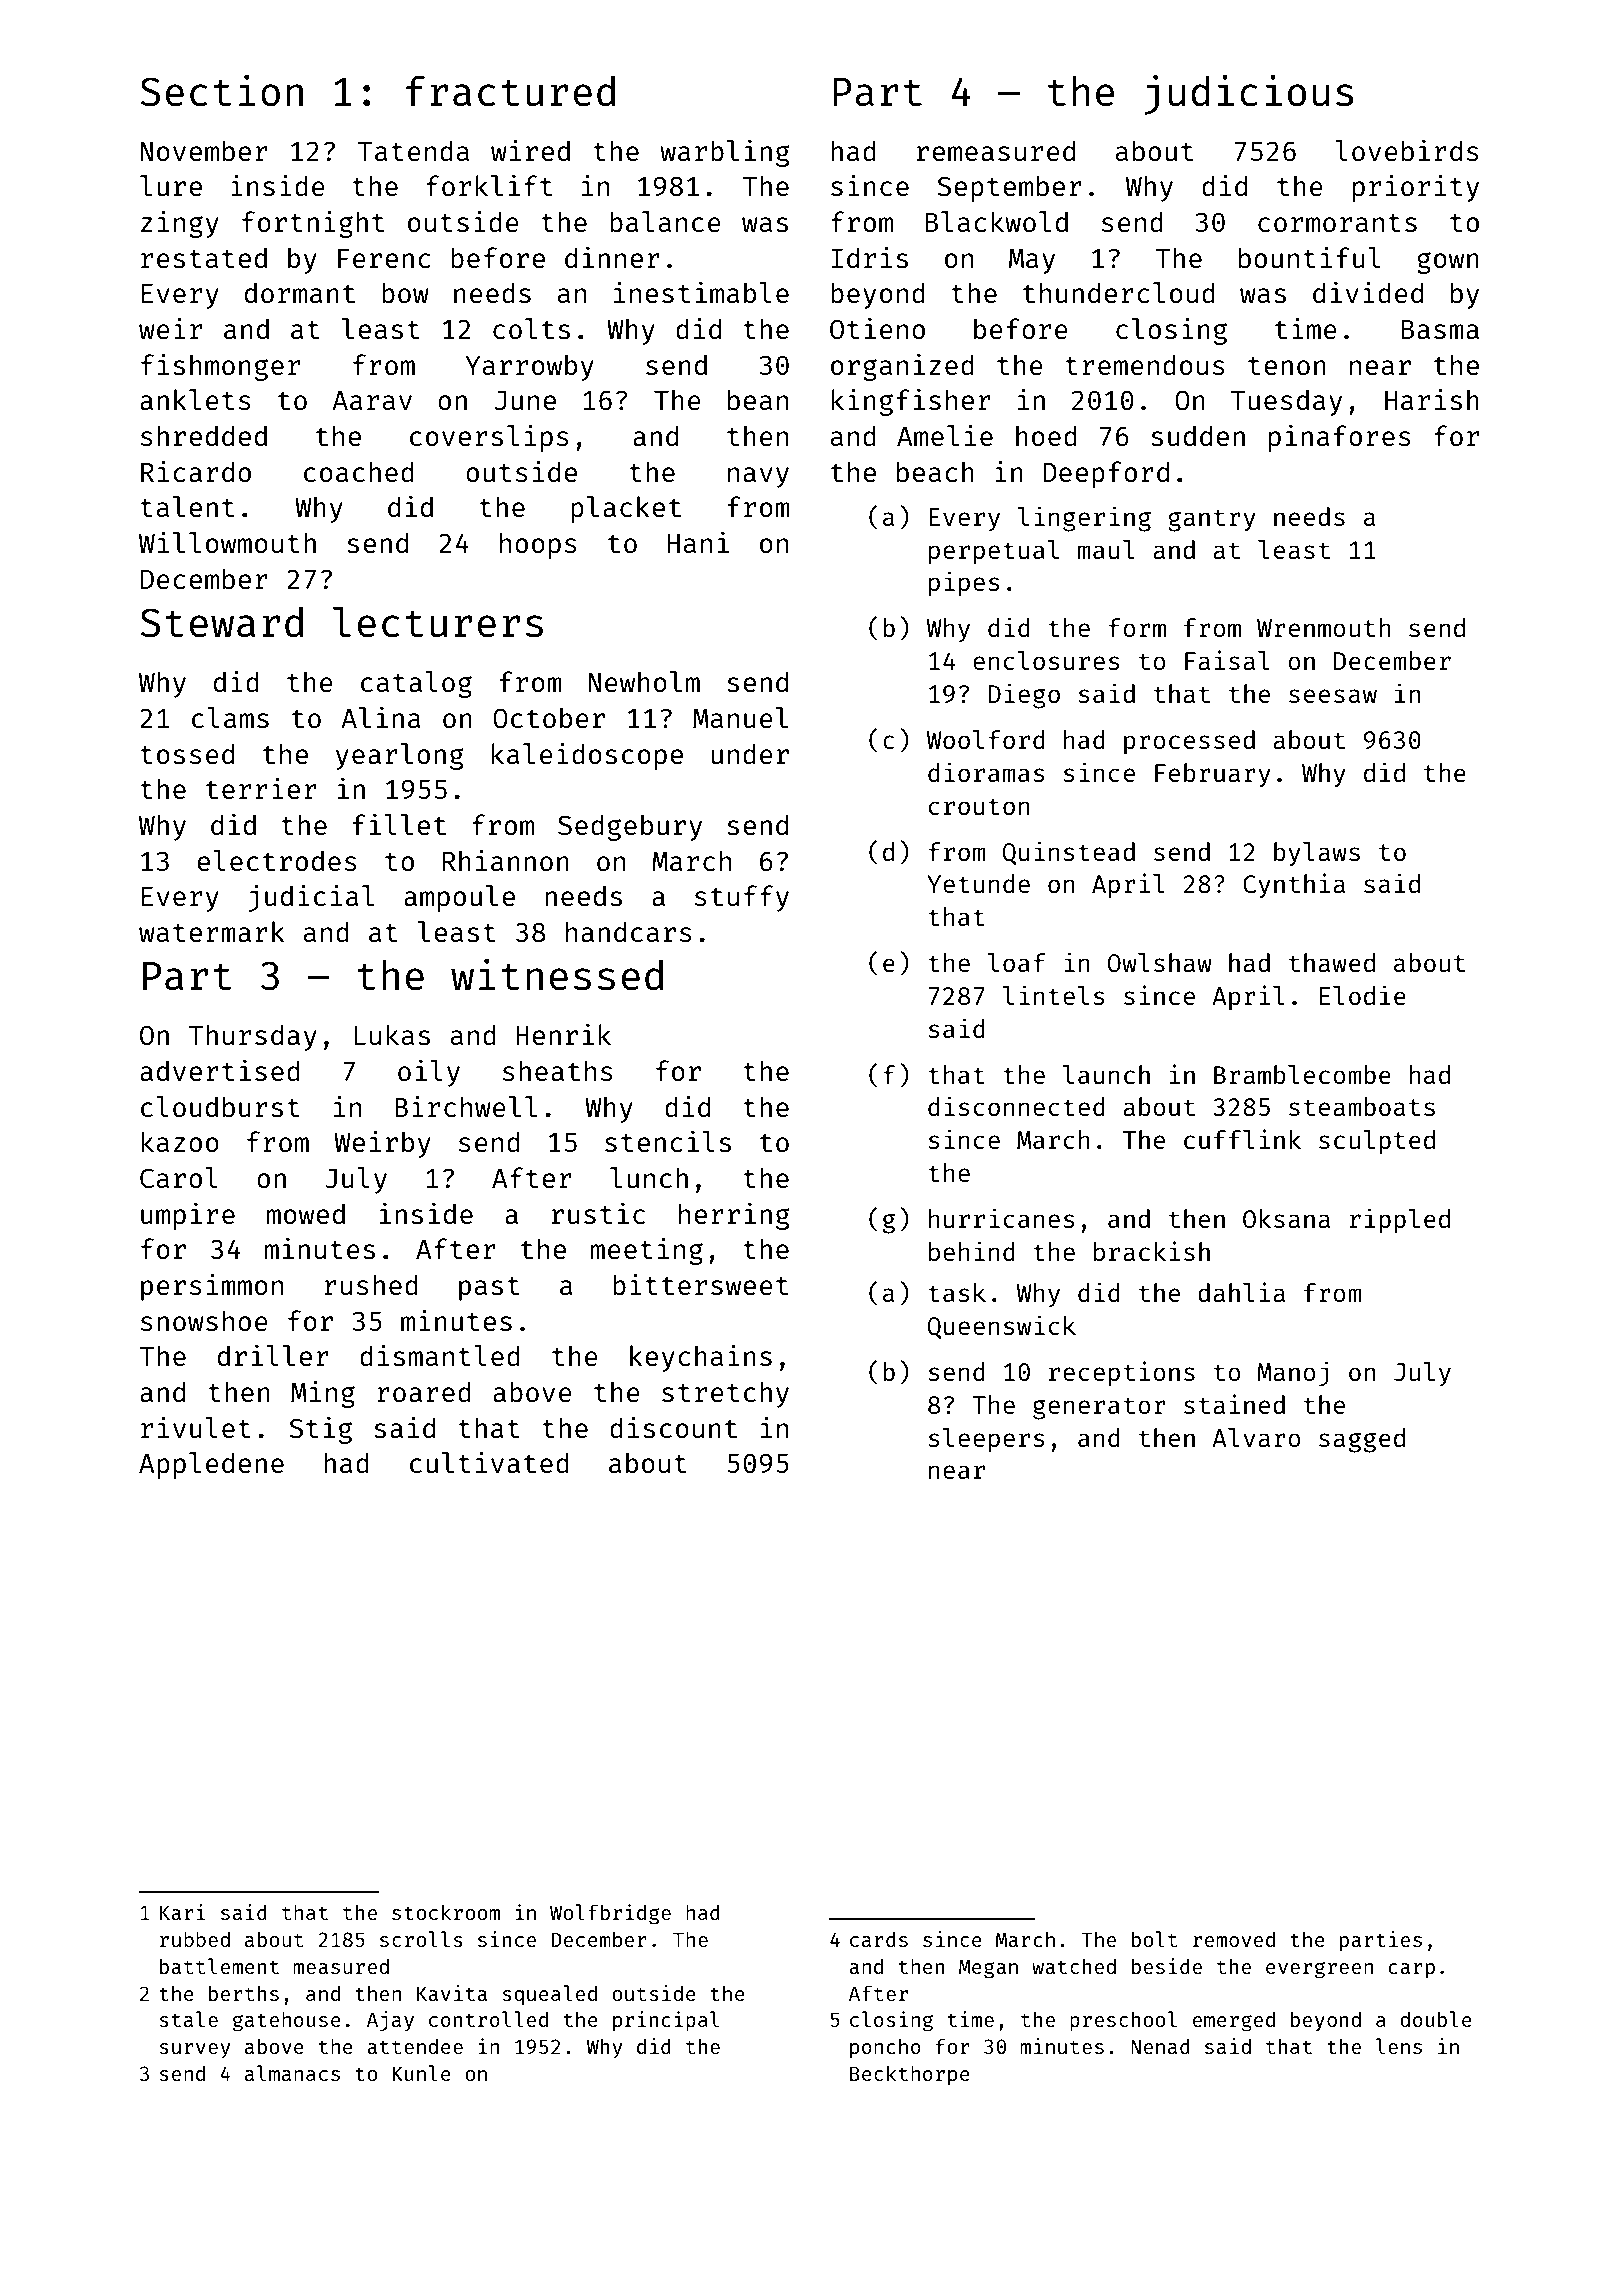 The height and width of the page is (2292, 1620). Describe the element at coordinates (221, 91) in the page. I see `Section` at that location.
